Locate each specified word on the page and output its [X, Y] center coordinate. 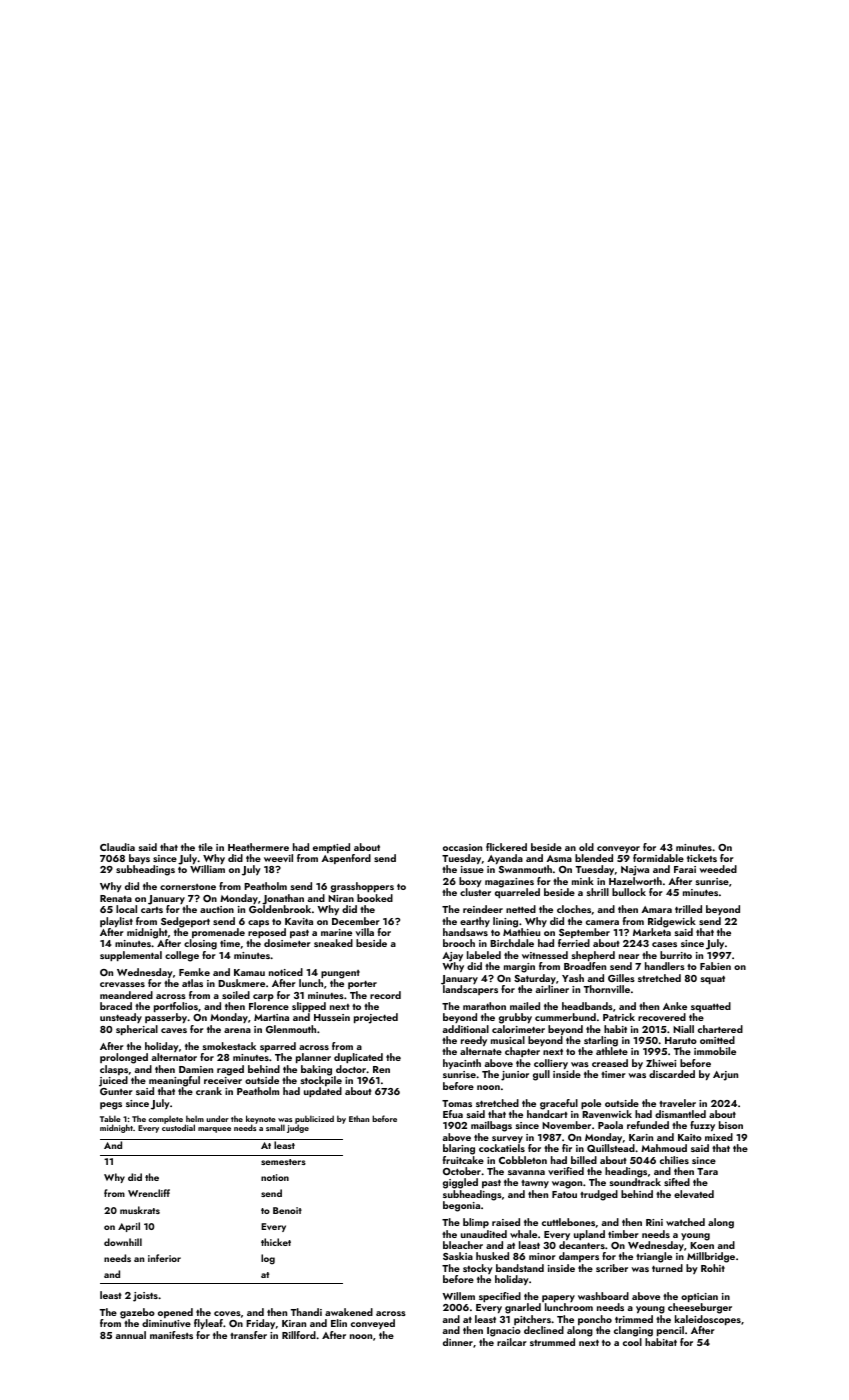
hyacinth [462, 1064]
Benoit [287, 1210]
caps [258, 923]
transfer [248, 1335]
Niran [341, 898]
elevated [694, 1194]
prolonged [124, 1058]
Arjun [725, 1076]
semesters [283, 1162]
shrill [598, 892]
